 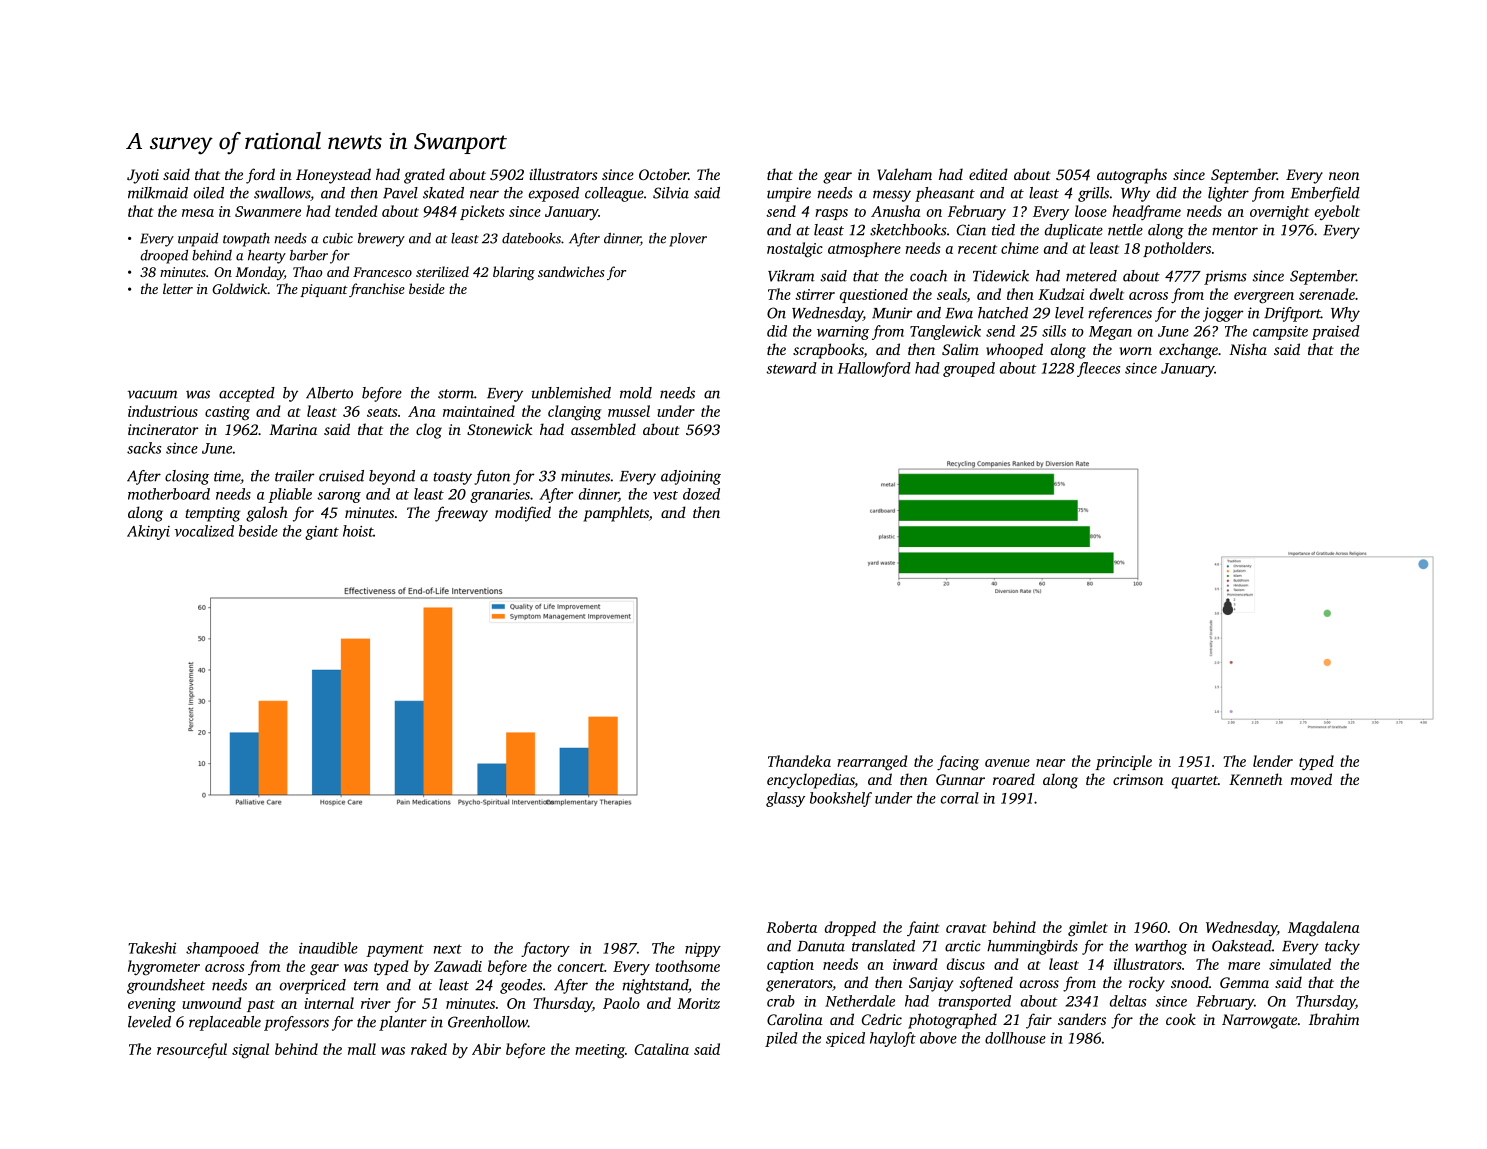 What do you see at coordinates (1188, 351) in the screenshot?
I see `exchange` at bounding box center [1188, 351].
